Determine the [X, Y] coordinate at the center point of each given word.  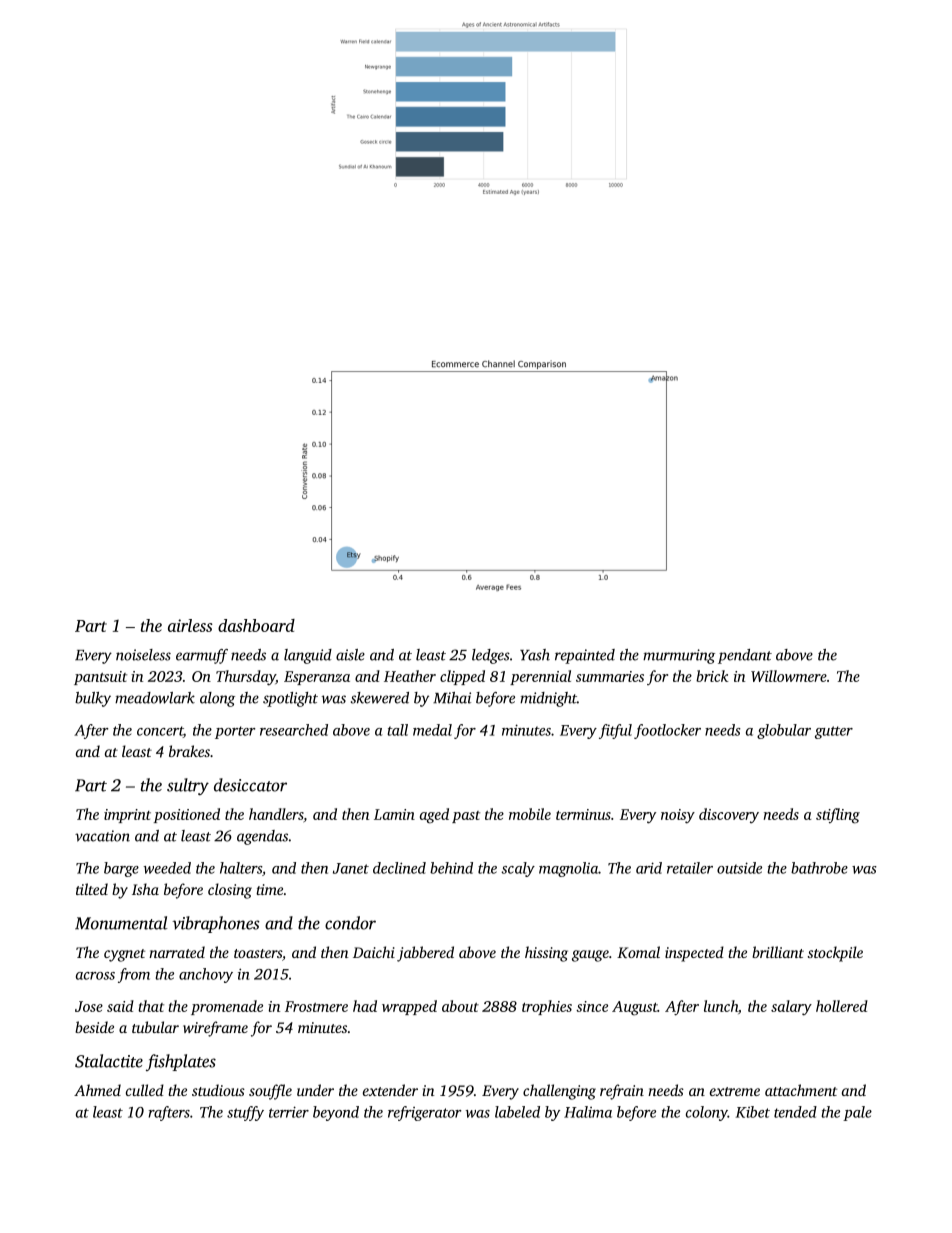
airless [190, 625]
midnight [548, 699]
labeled [517, 1112]
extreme [735, 1091]
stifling [838, 816]
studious [218, 1090]
